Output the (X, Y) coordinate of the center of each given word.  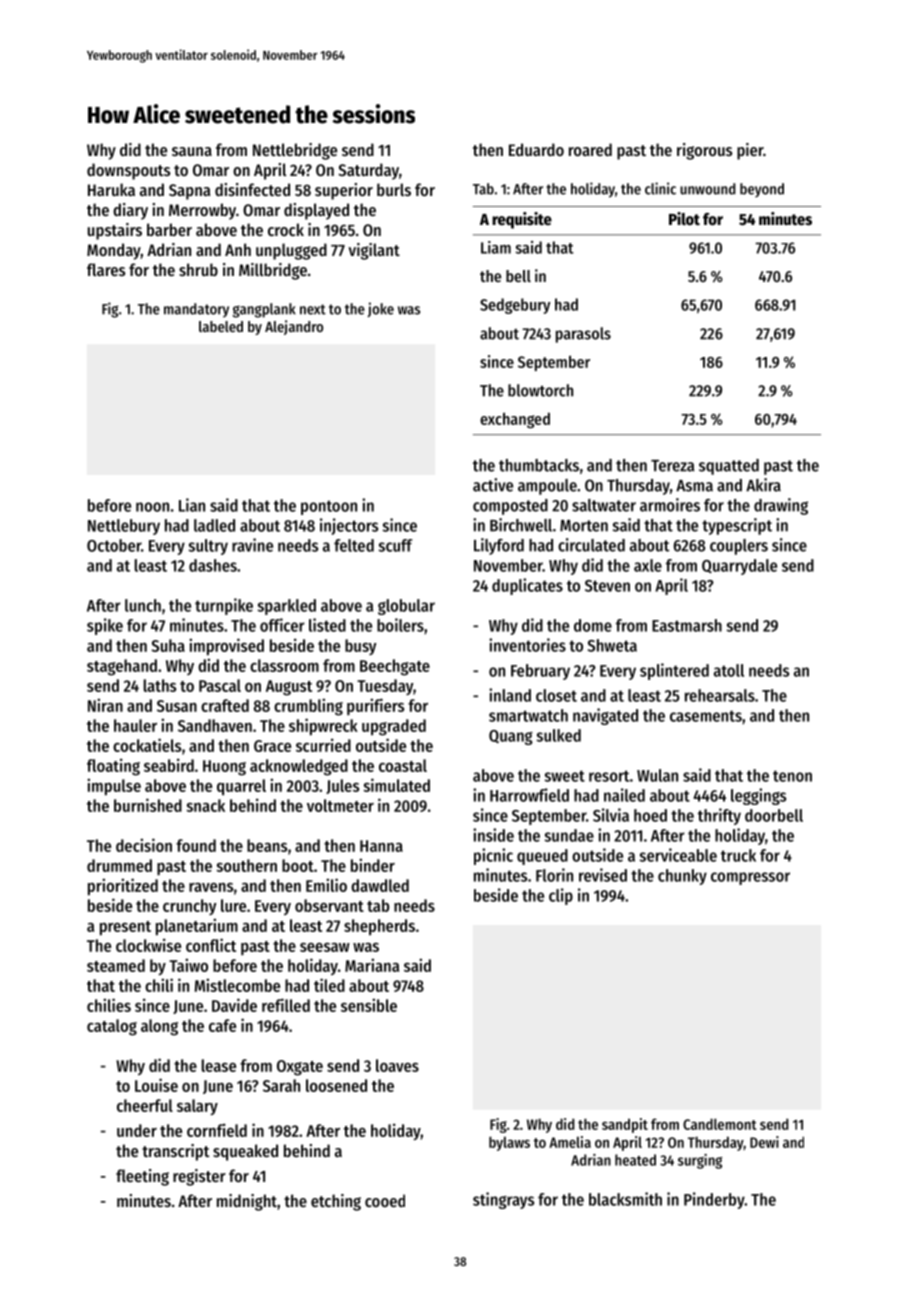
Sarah (281, 1085)
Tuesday (385, 687)
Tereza (673, 466)
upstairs (115, 231)
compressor (750, 878)
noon (152, 507)
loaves (397, 1065)
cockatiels (147, 745)
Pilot (684, 219)
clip (561, 896)
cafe (222, 1025)
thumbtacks (539, 465)
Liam (496, 247)
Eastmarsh (687, 625)
